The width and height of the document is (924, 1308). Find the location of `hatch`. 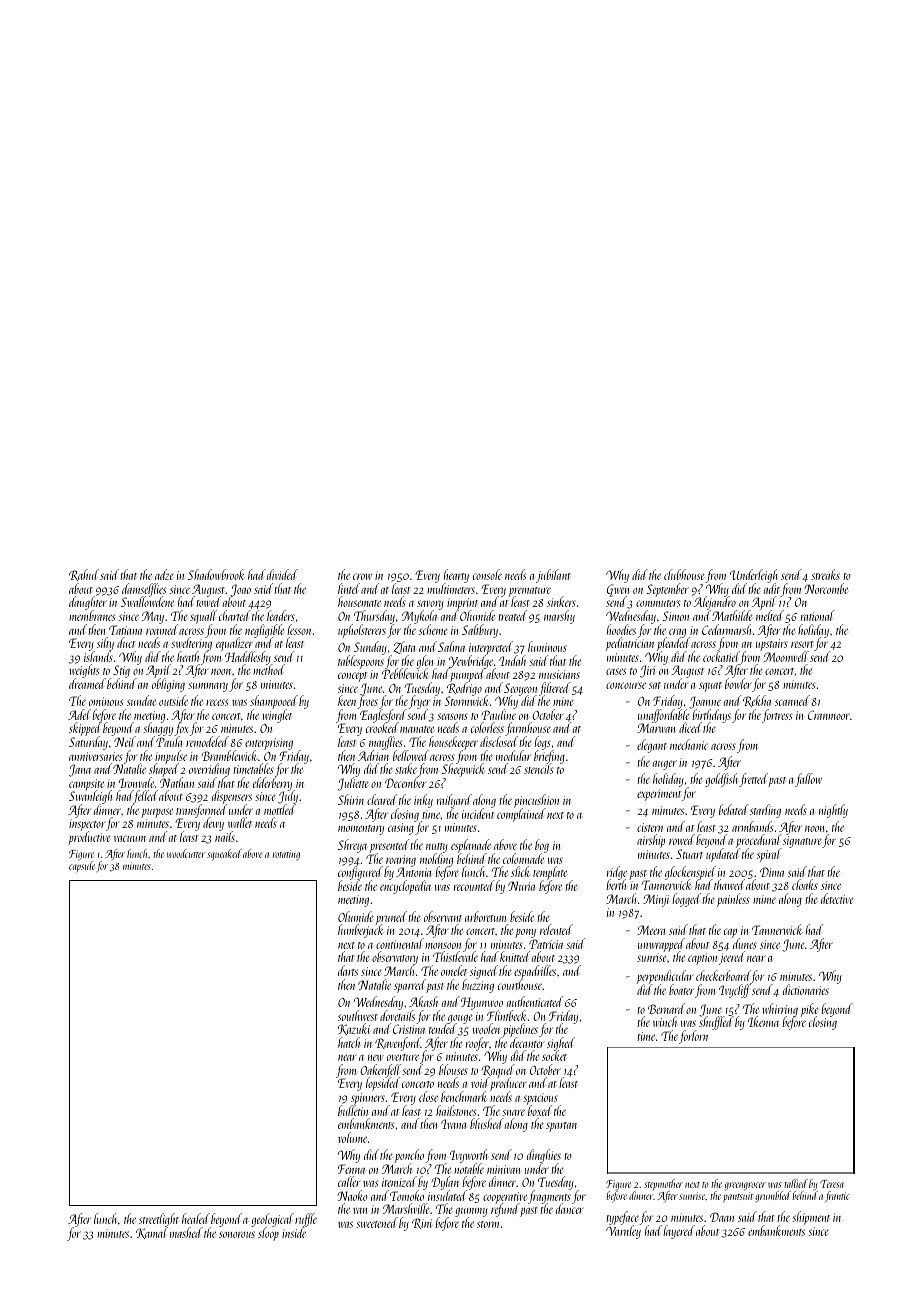

hatch is located at coordinates (349, 1042).
